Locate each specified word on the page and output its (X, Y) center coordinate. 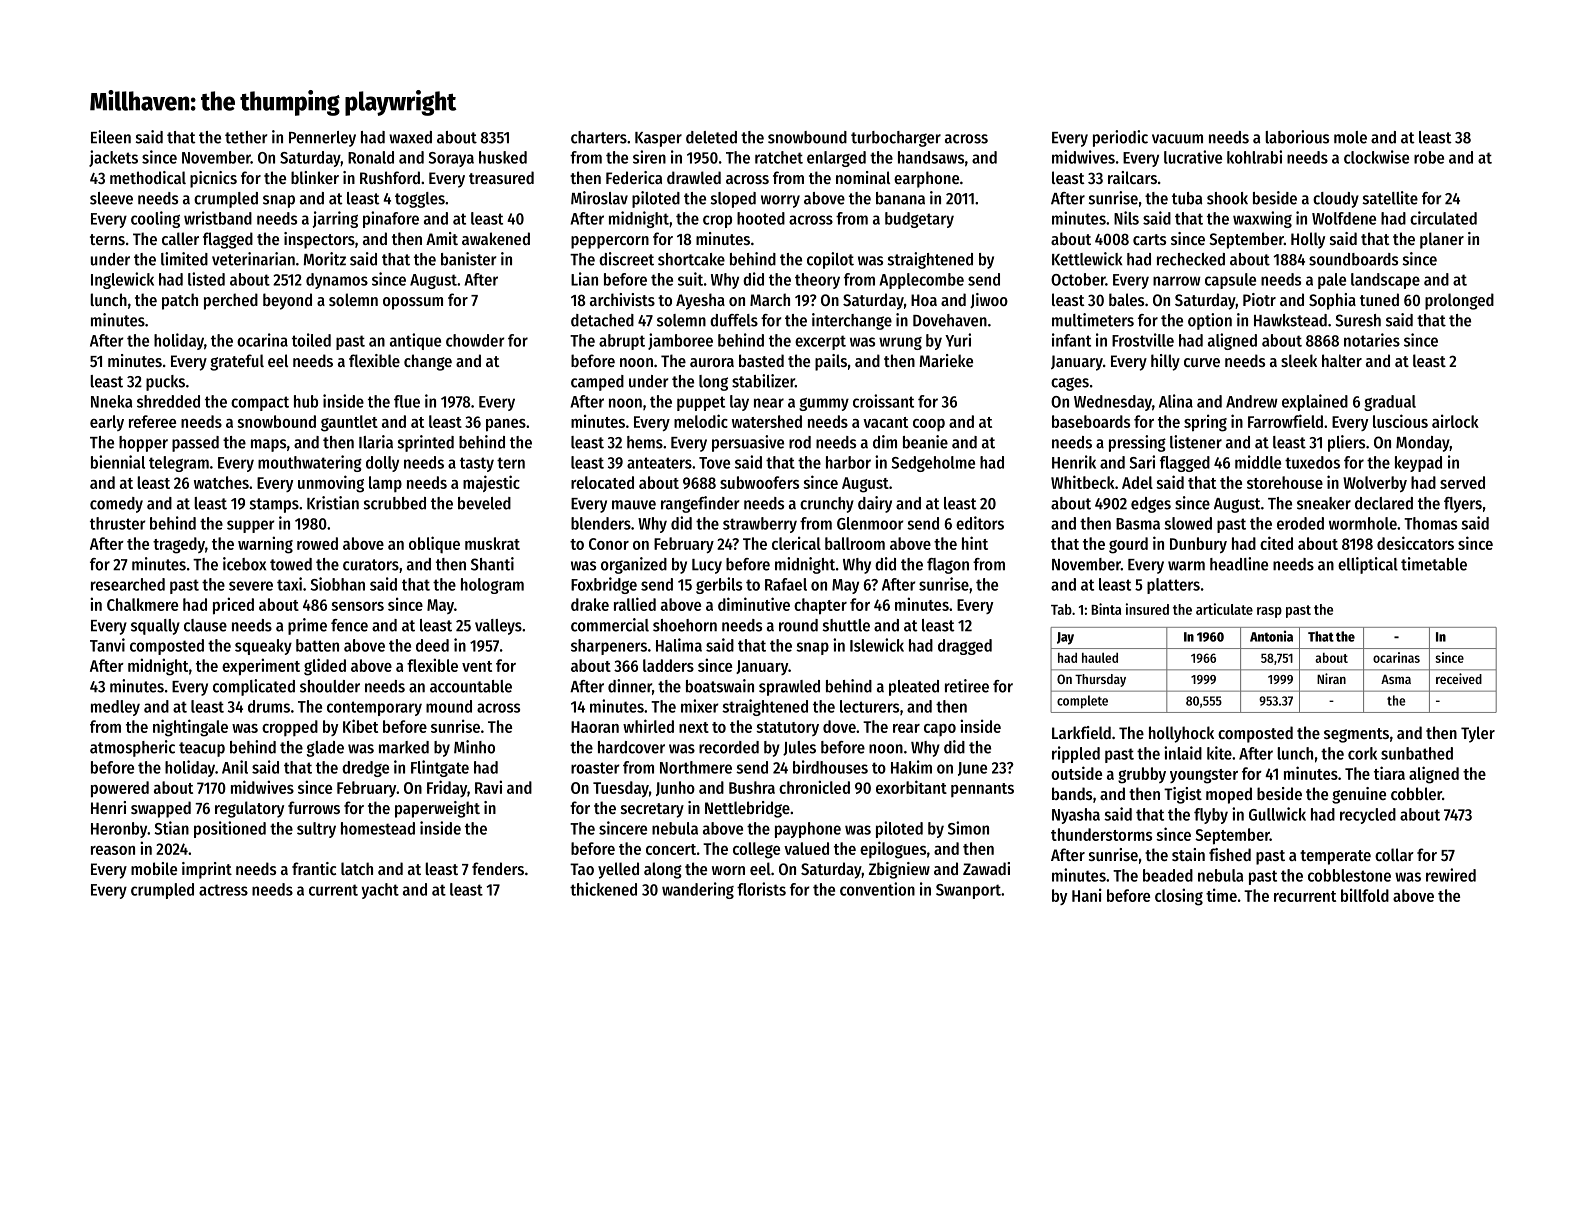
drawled (694, 177)
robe (1429, 157)
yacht (380, 891)
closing (1179, 897)
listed (206, 279)
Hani (1087, 895)
